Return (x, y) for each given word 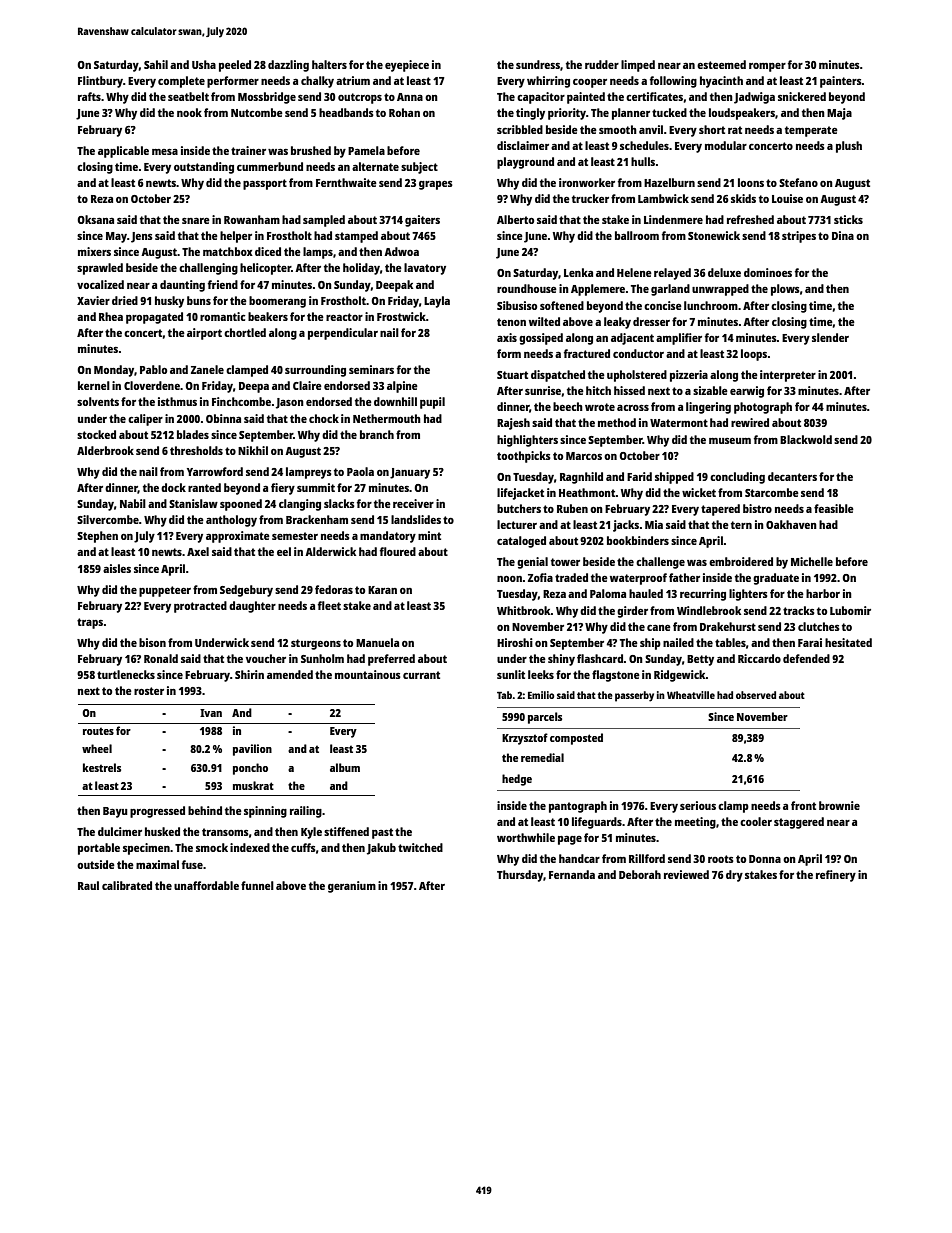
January (410, 473)
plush (849, 147)
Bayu (115, 812)
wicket (699, 492)
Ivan (211, 713)
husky (169, 302)
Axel (198, 551)
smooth (618, 129)
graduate (776, 579)
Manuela (377, 642)
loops (754, 355)
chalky (317, 82)
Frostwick (401, 316)
